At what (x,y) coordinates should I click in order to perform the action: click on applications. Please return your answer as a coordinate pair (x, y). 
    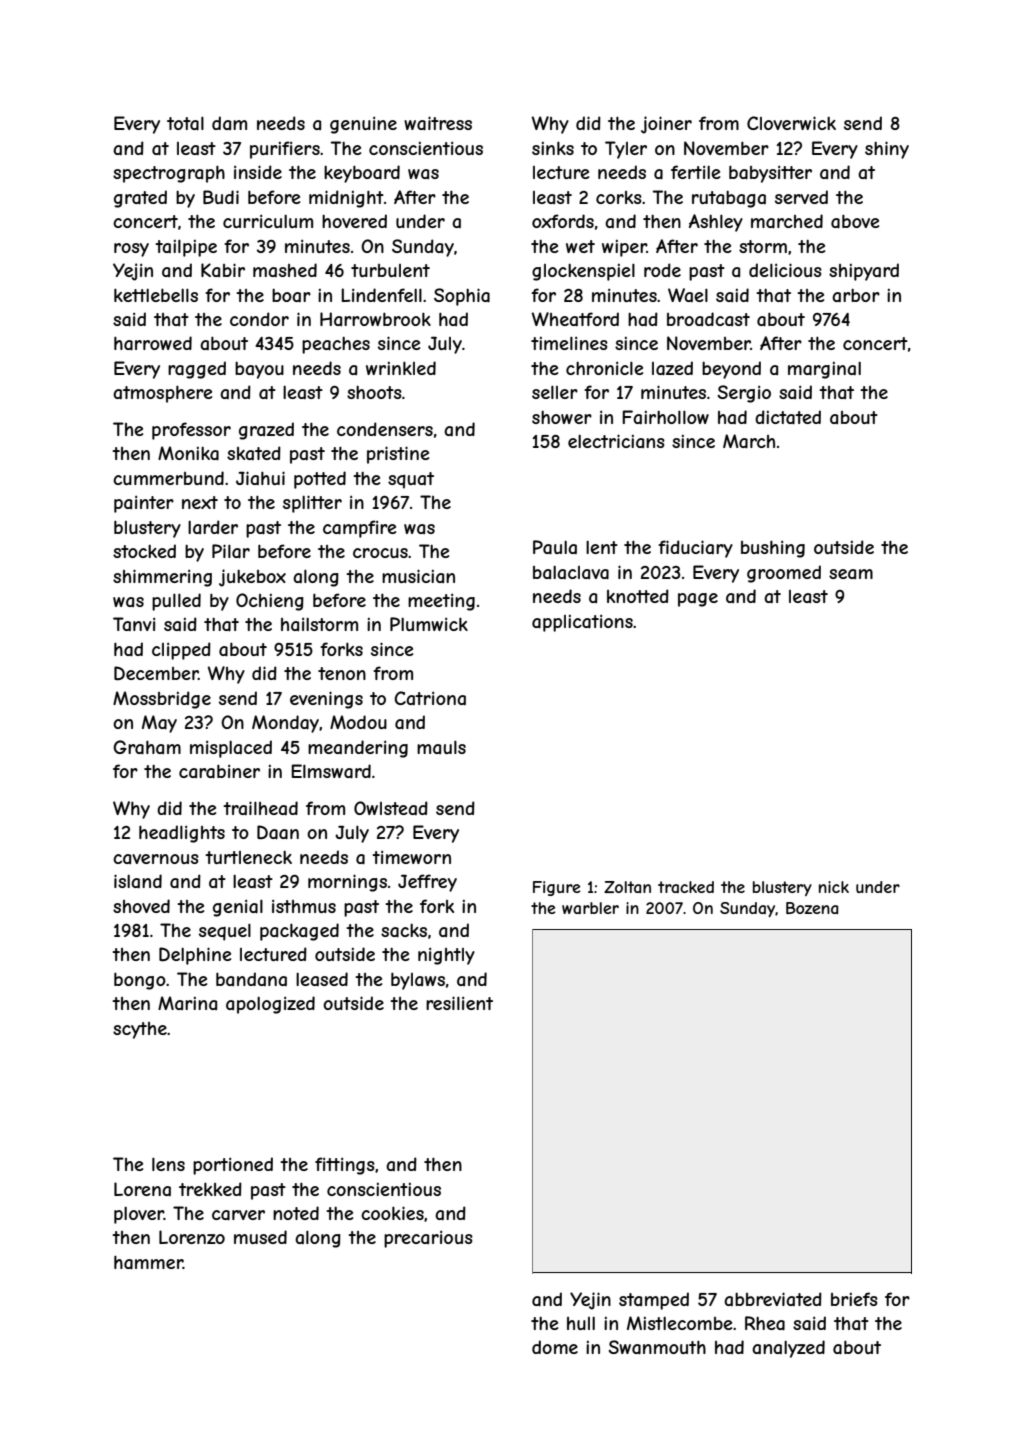
    Looking at the image, I should click on (582, 623).
